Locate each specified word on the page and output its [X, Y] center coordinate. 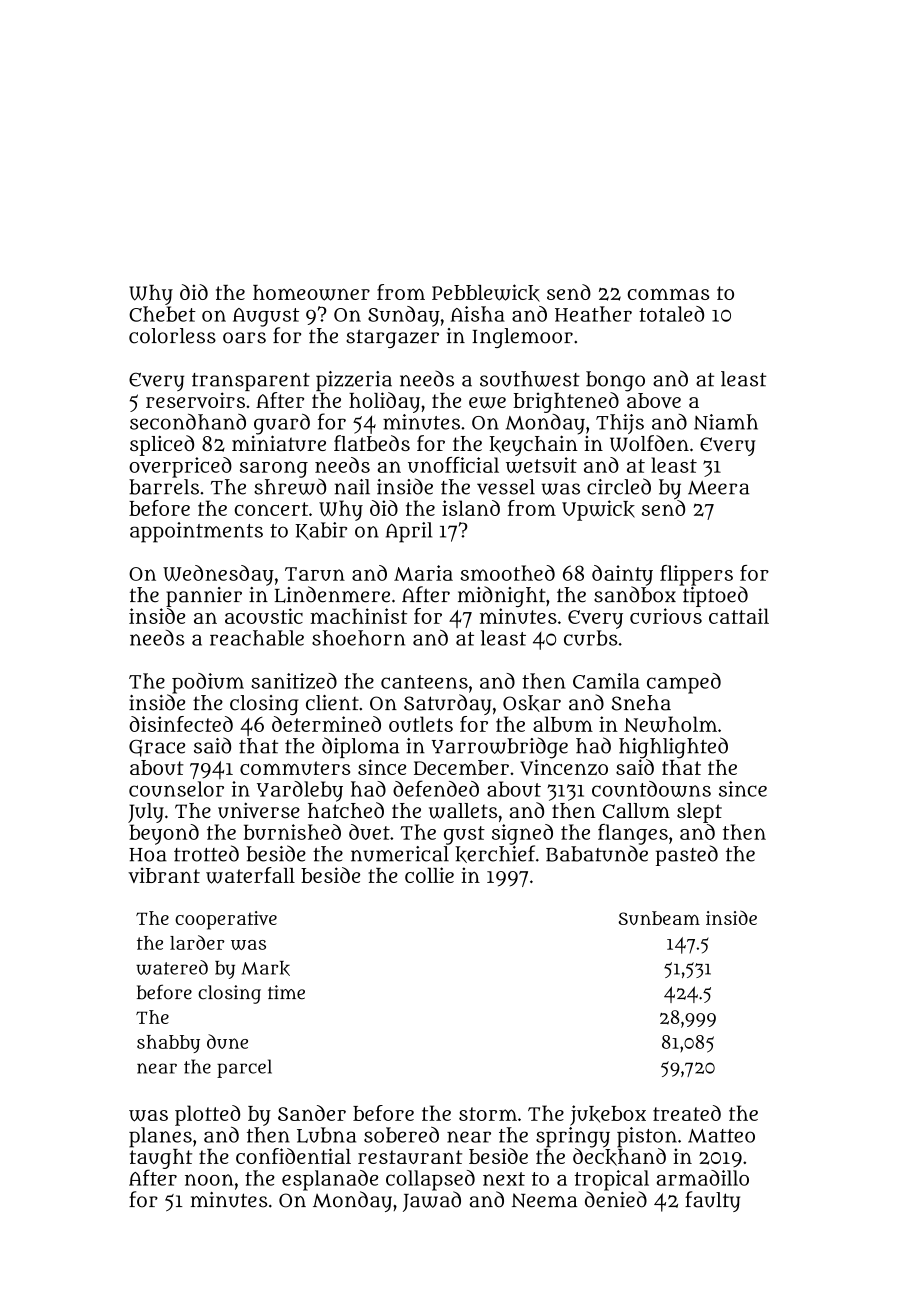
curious [666, 616]
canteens [424, 682]
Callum [636, 811]
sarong [274, 469]
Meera [718, 488]
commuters [295, 768]
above [654, 400]
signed [522, 834]
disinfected [181, 724]
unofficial [453, 465]
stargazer [392, 338]
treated [687, 1113]
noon [209, 1180]
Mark [266, 968]
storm [488, 1114]
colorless [172, 336]
